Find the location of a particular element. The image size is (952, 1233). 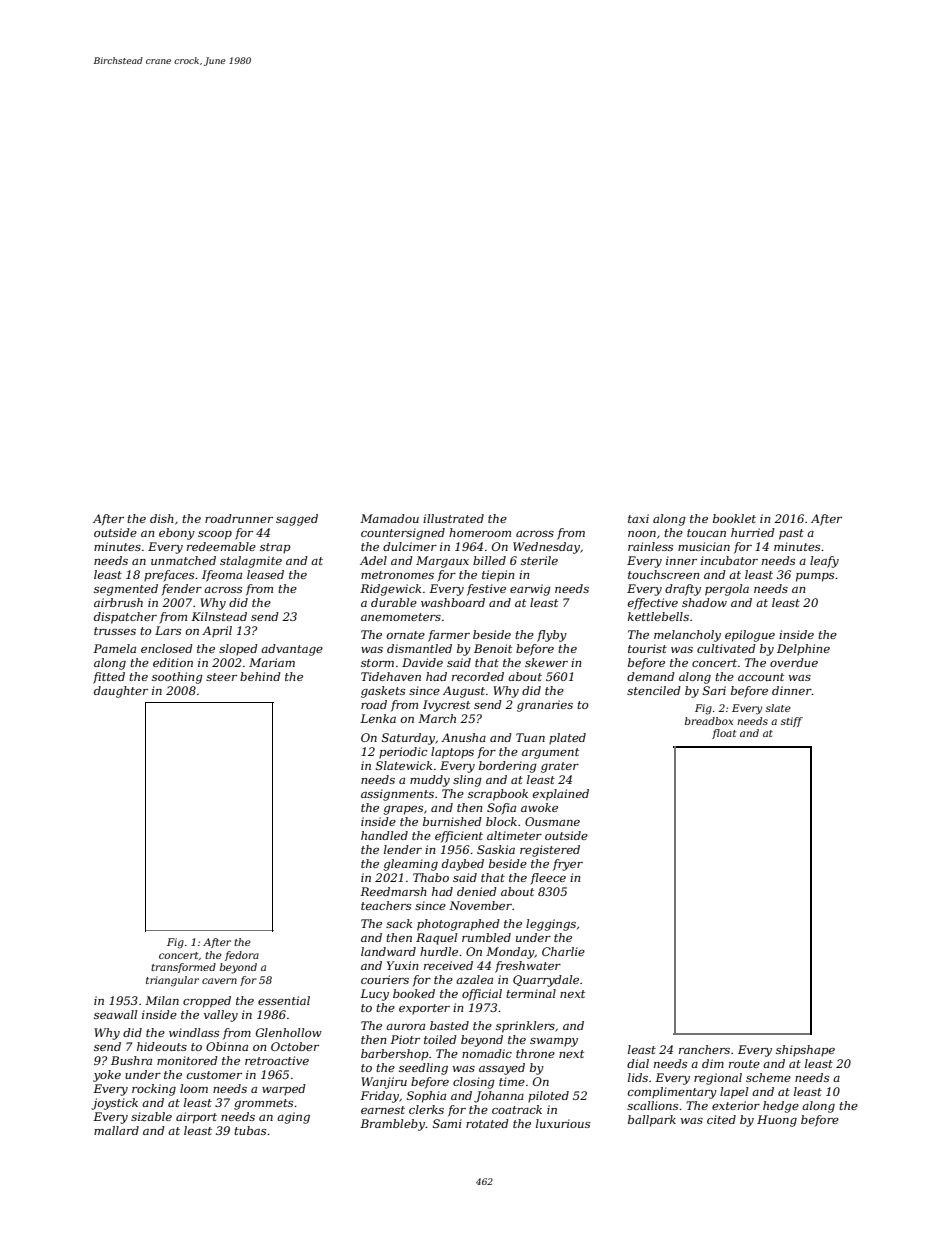

Anusha is located at coordinates (463, 737).
